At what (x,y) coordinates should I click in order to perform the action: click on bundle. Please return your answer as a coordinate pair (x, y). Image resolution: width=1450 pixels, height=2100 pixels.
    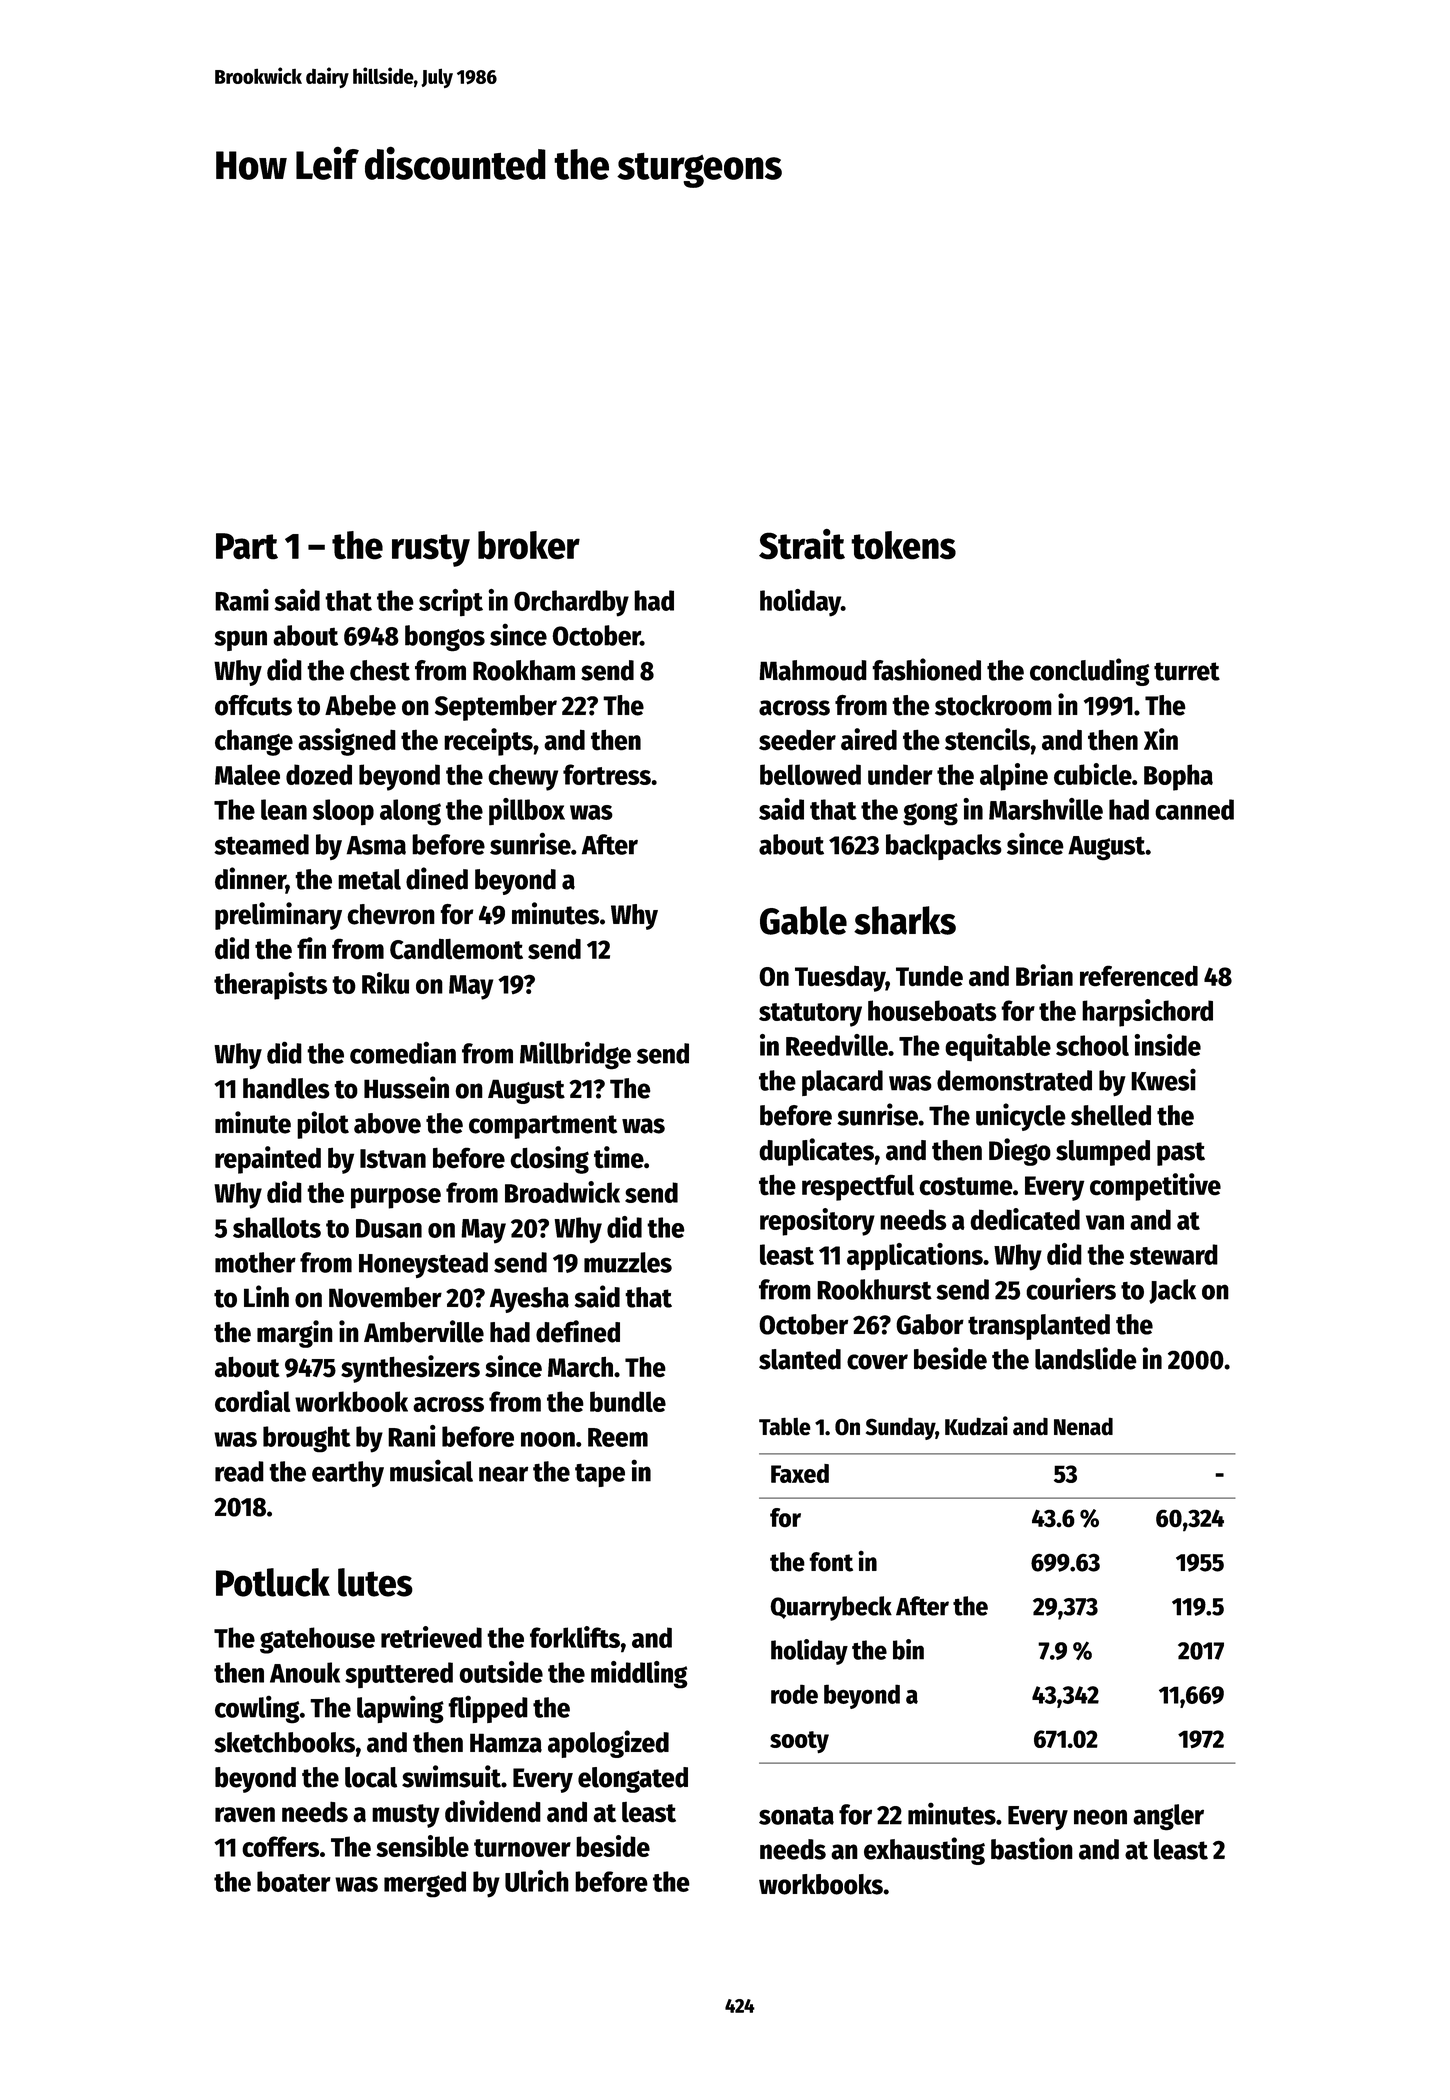
    Looking at the image, I should click on (628, 1401).
